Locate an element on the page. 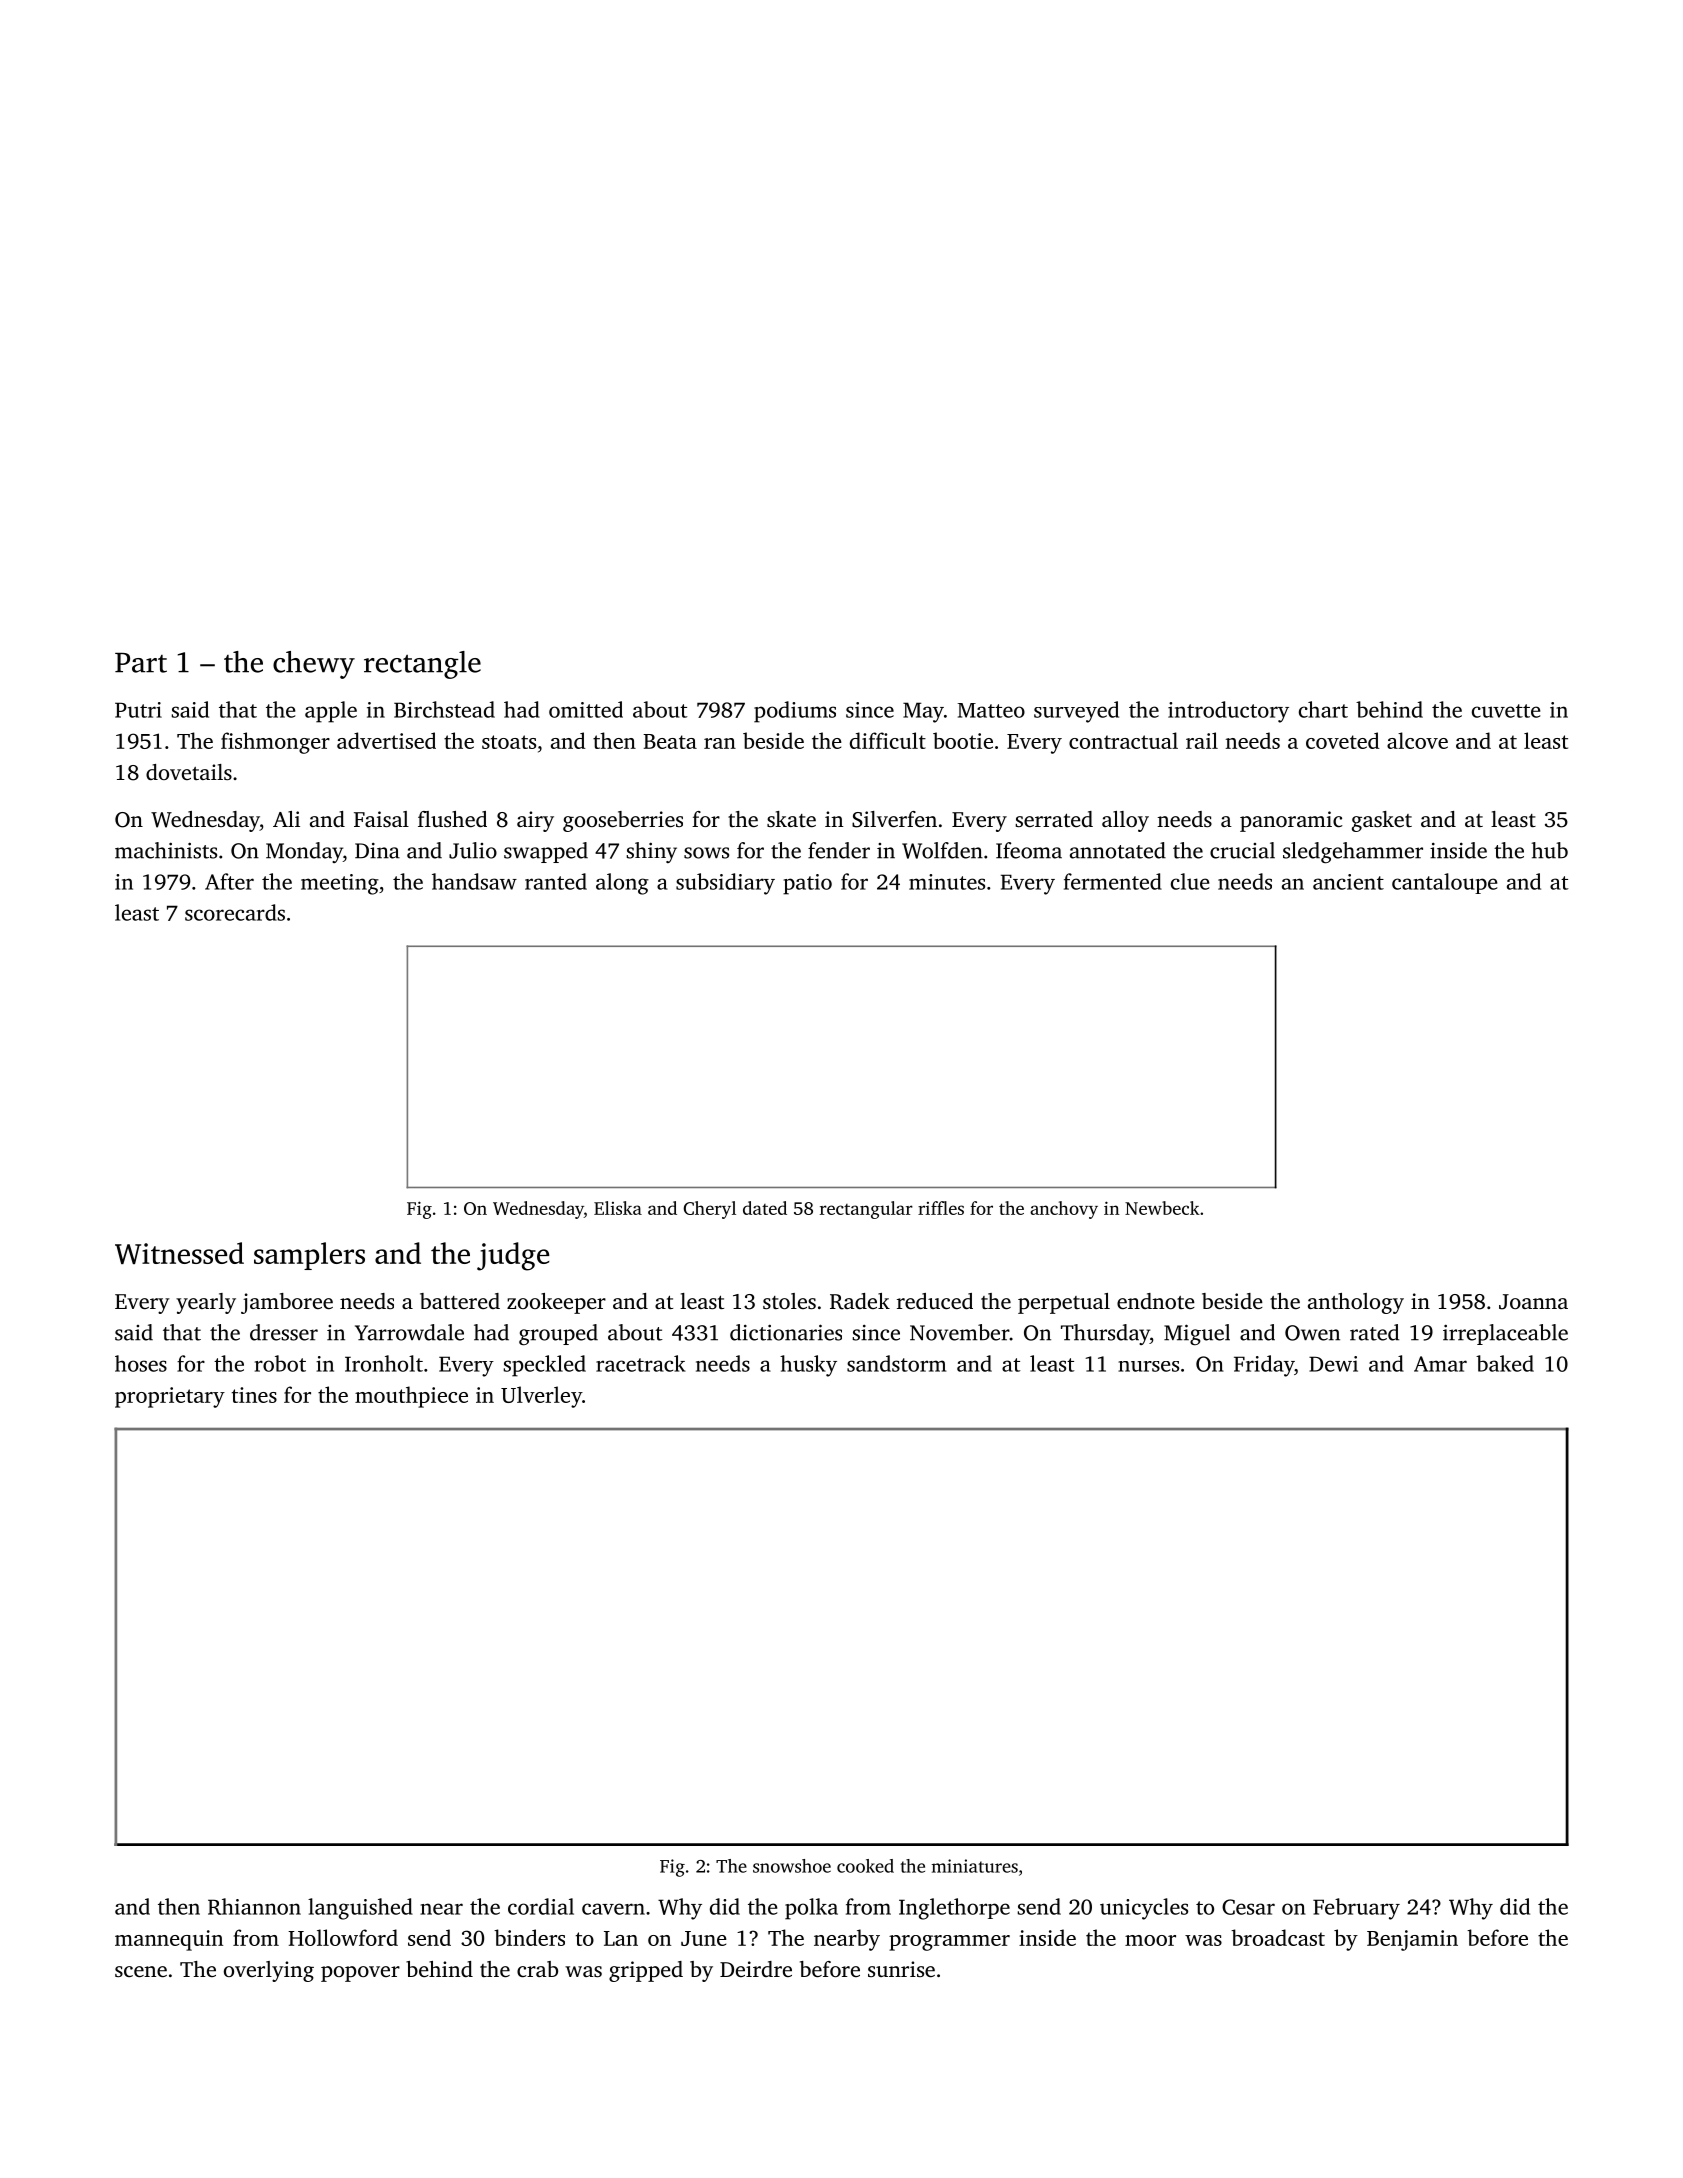 The width and height of the document is (1683, 2178). hub is located at coordinates (1549, 850).
